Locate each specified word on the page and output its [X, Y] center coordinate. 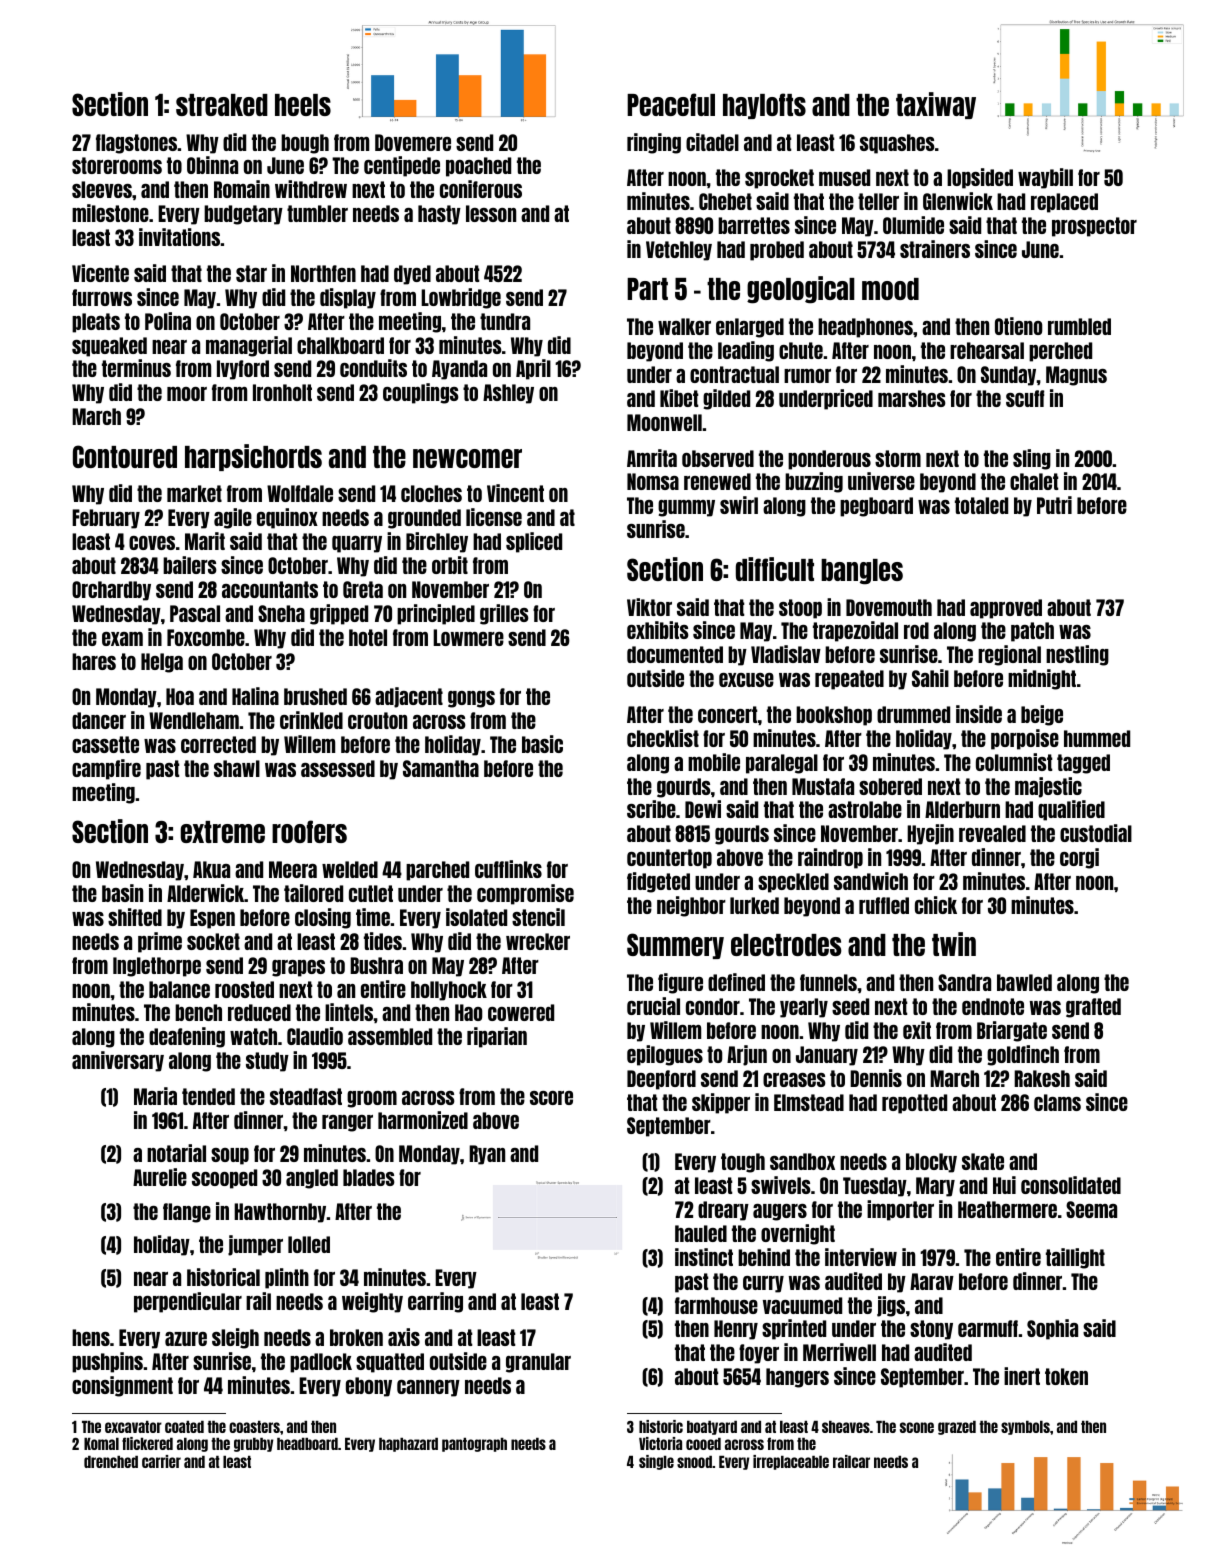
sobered [890, 786]
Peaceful [671, 104]
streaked [222, 105]
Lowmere [468, 637]
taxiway [936, 105]
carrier [161, 1461]
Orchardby [111, 591]
